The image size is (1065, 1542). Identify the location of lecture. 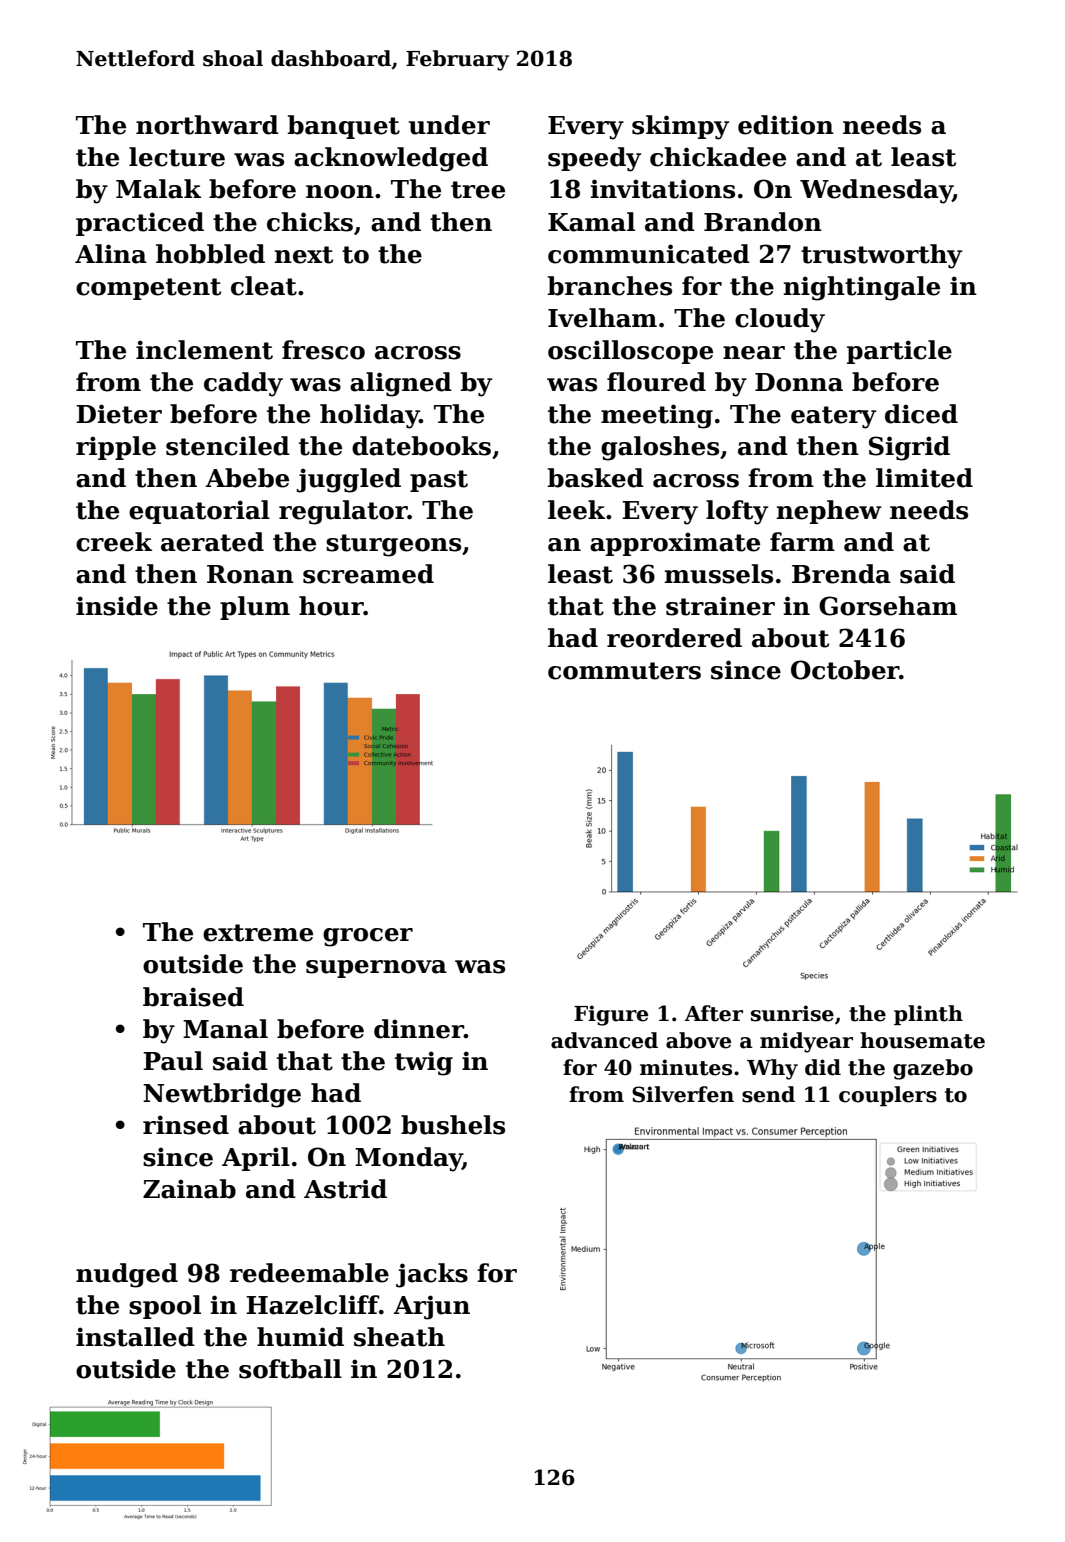
(177, 157).
